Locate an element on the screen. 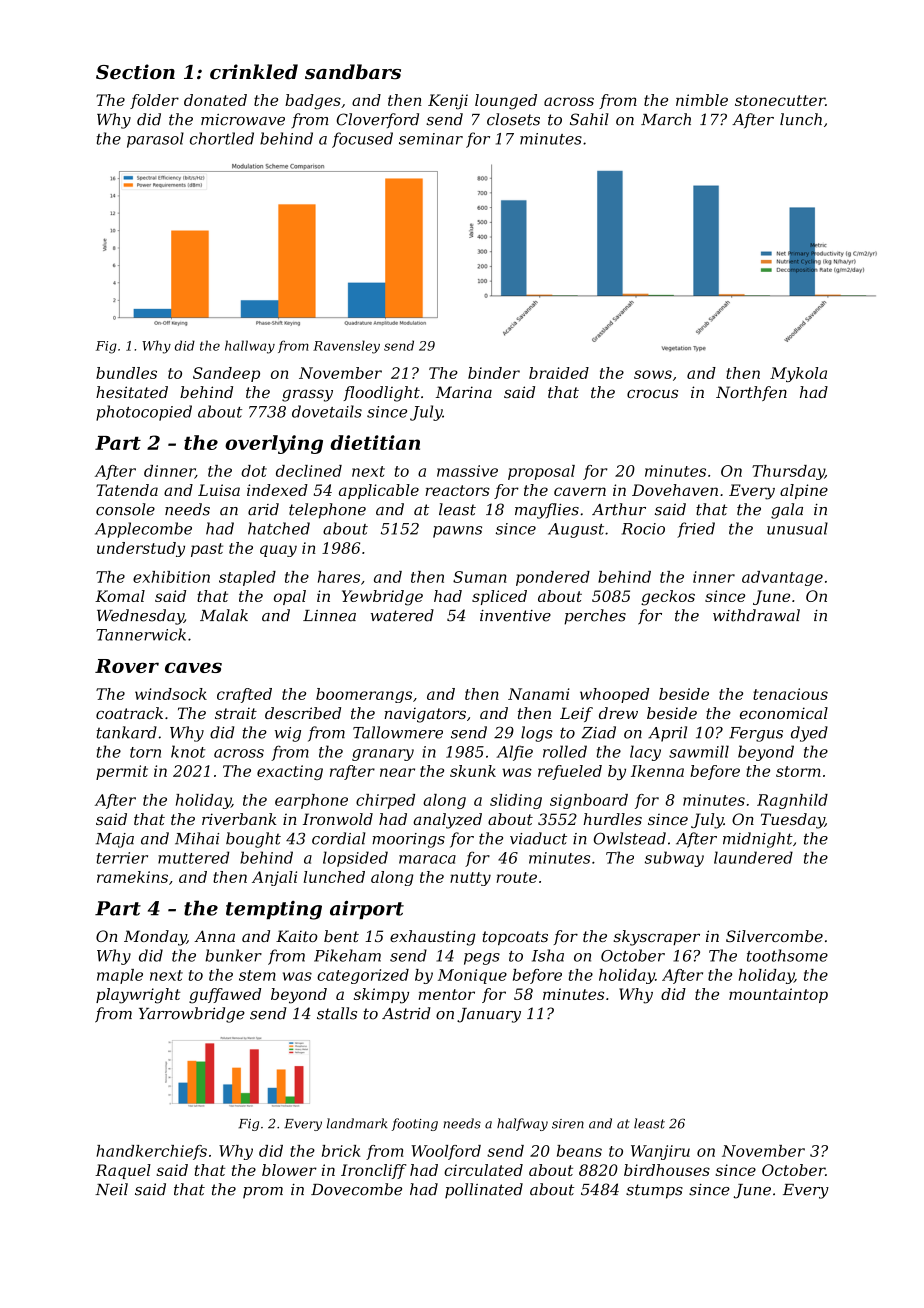  Section is located at coordinates (135, 72).
